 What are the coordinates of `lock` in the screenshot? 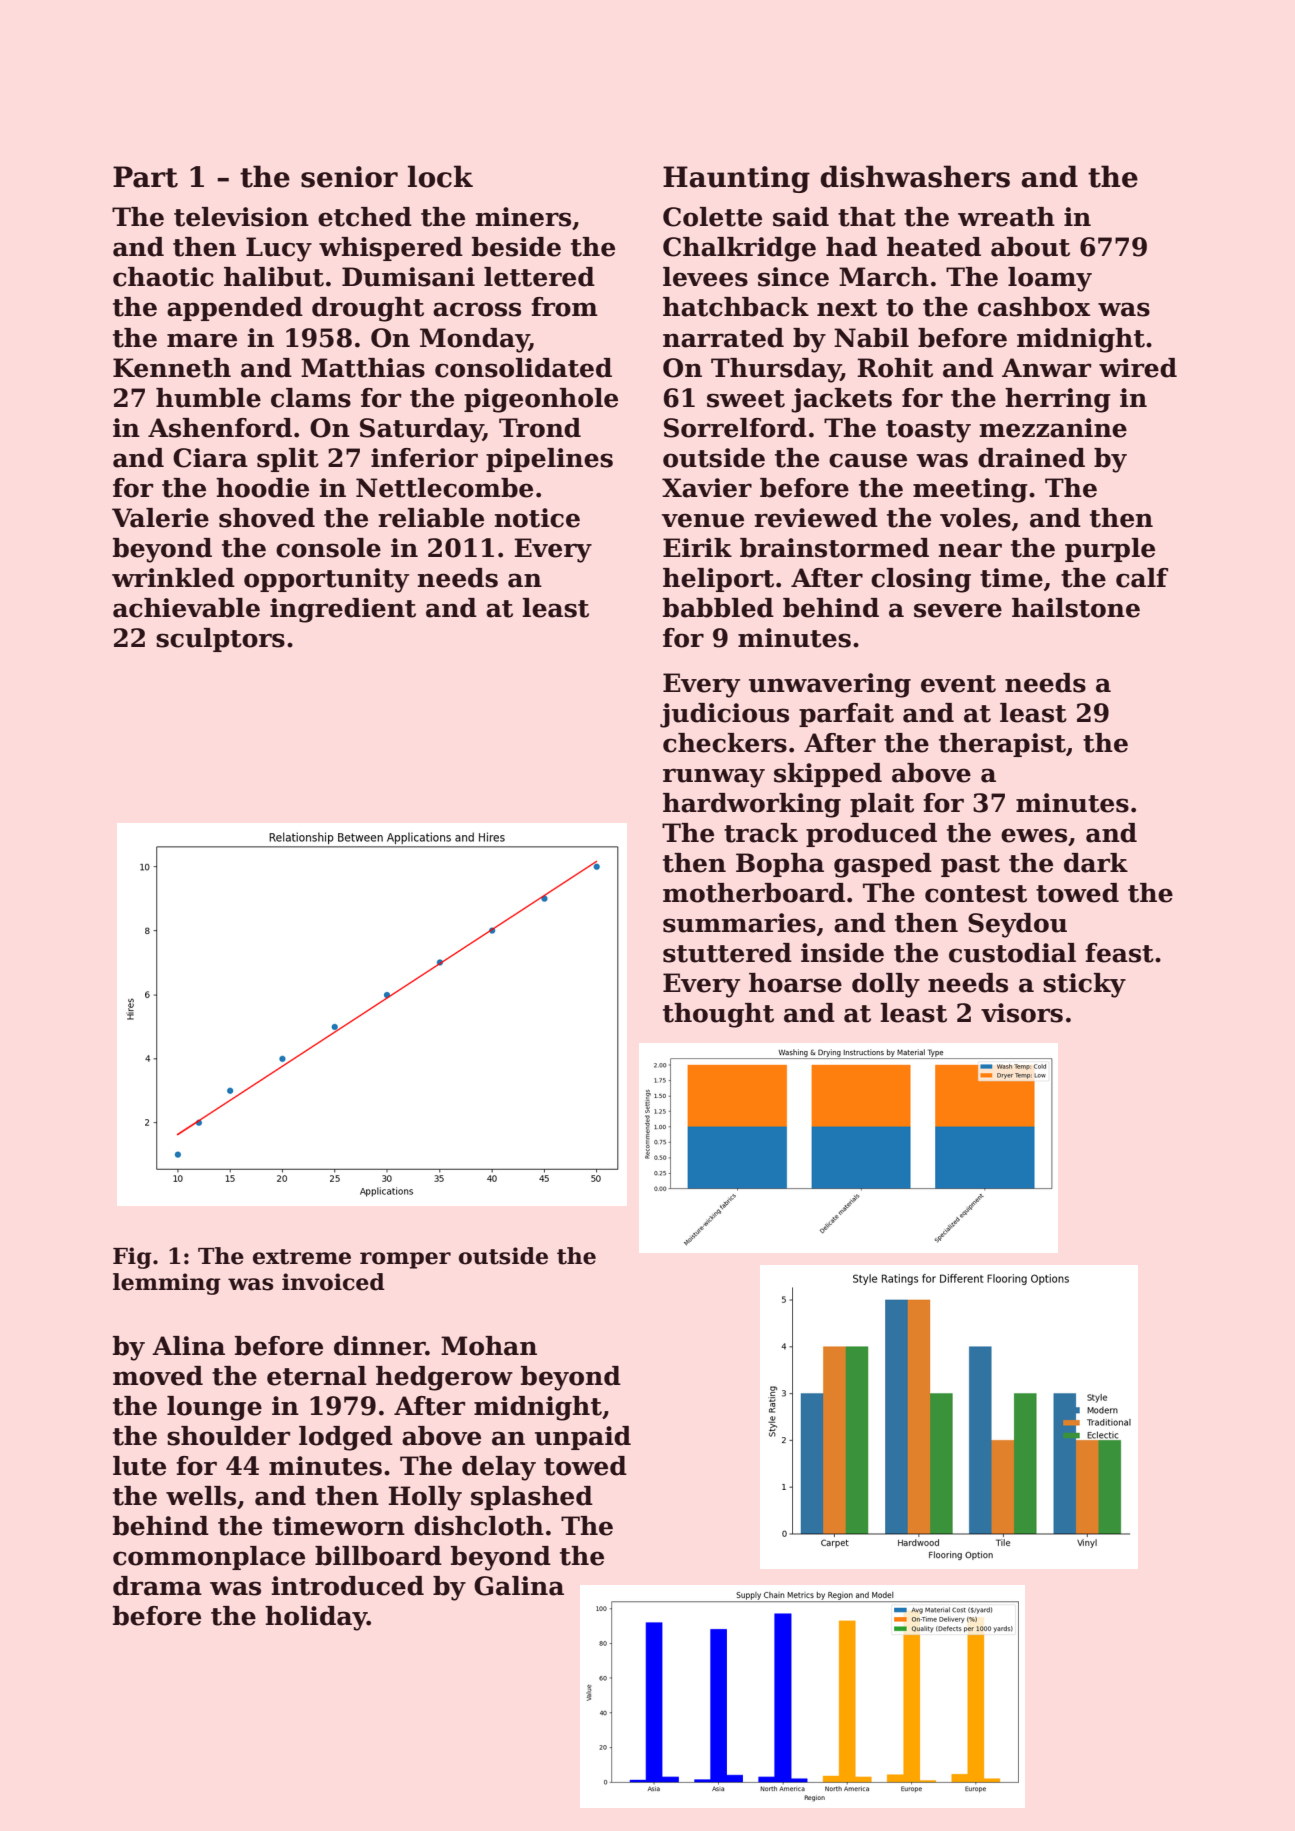 It's located at (440, 176).
